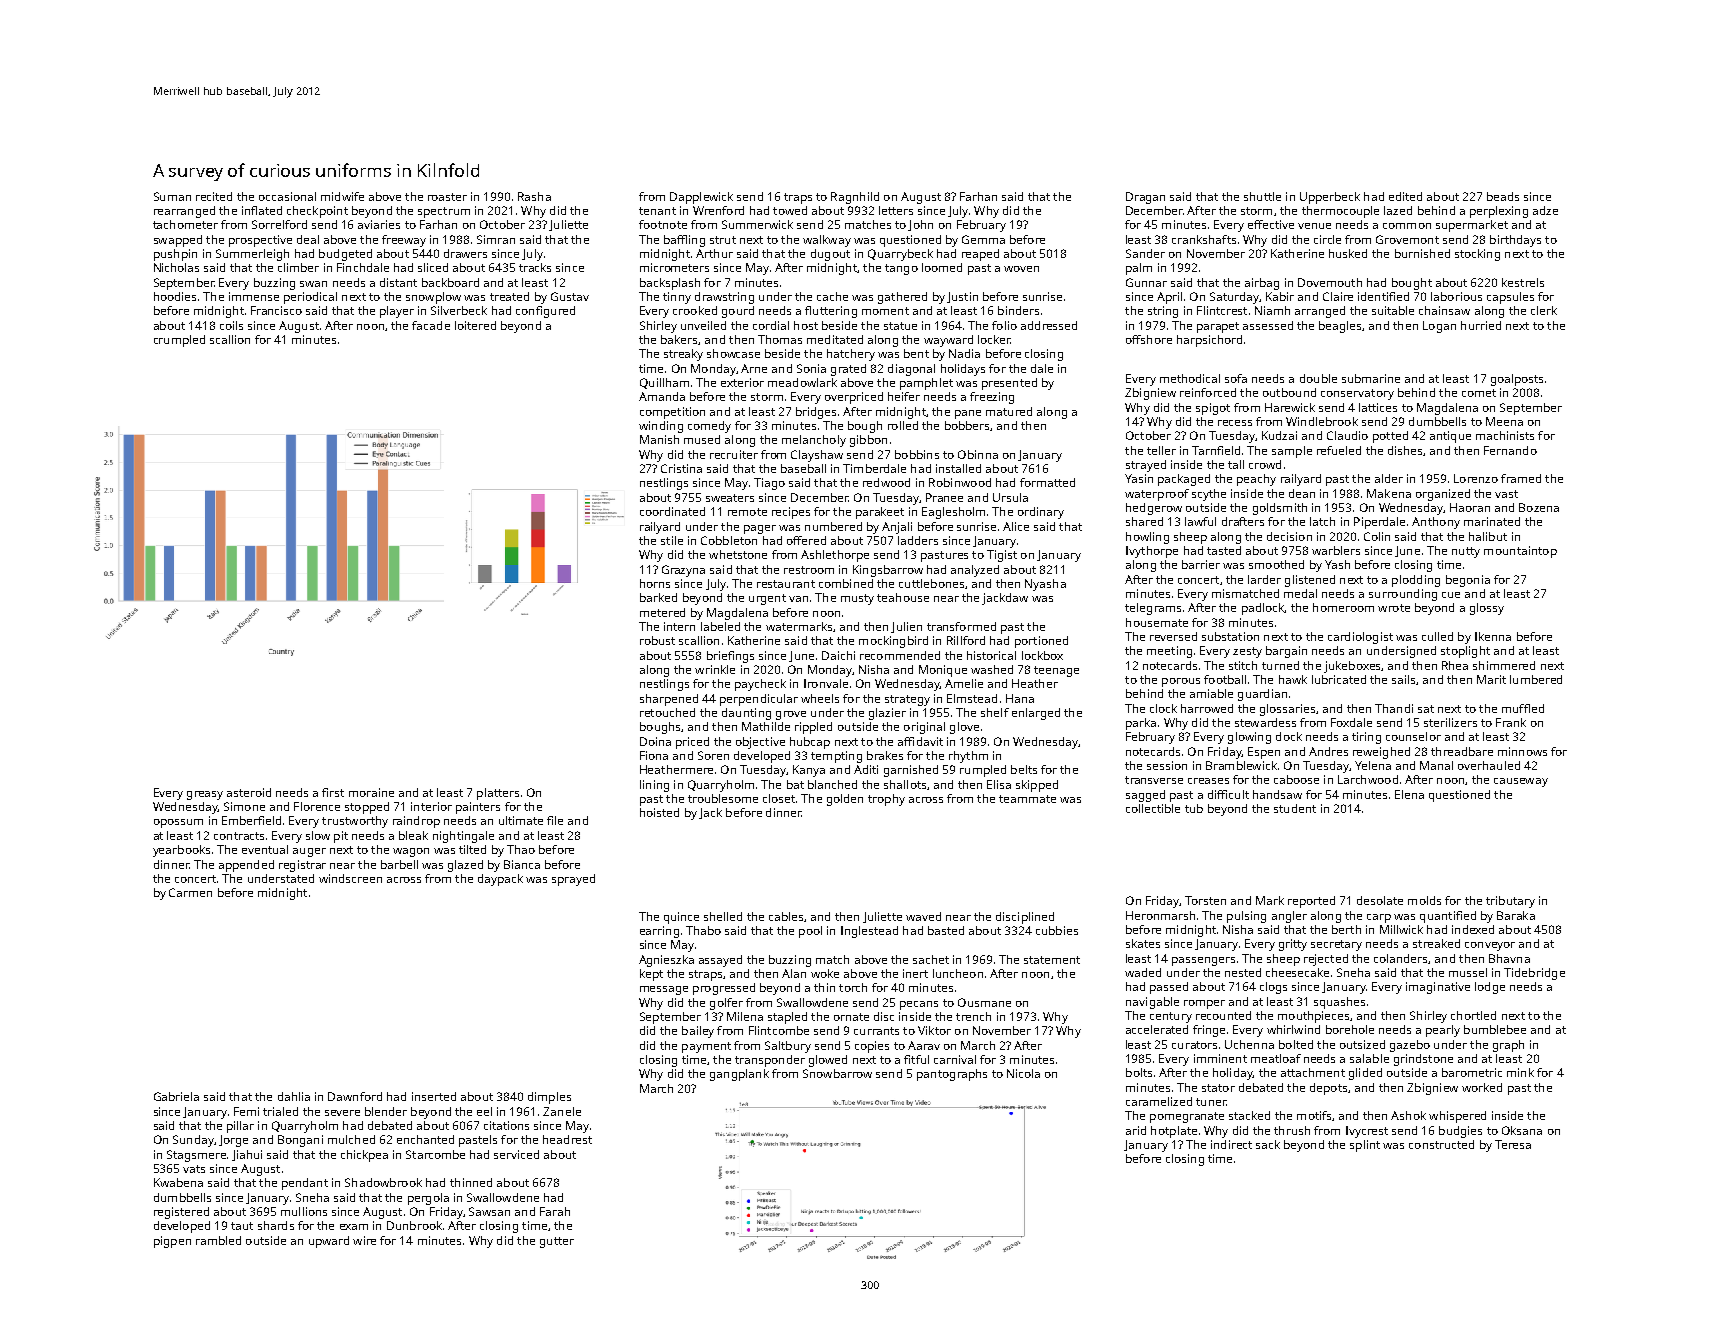 Image resolution: width=1722 pixels, height=1330 pixels. Describe the element at coordinates (730, 657) in the document. I see `briefings` at that location.
